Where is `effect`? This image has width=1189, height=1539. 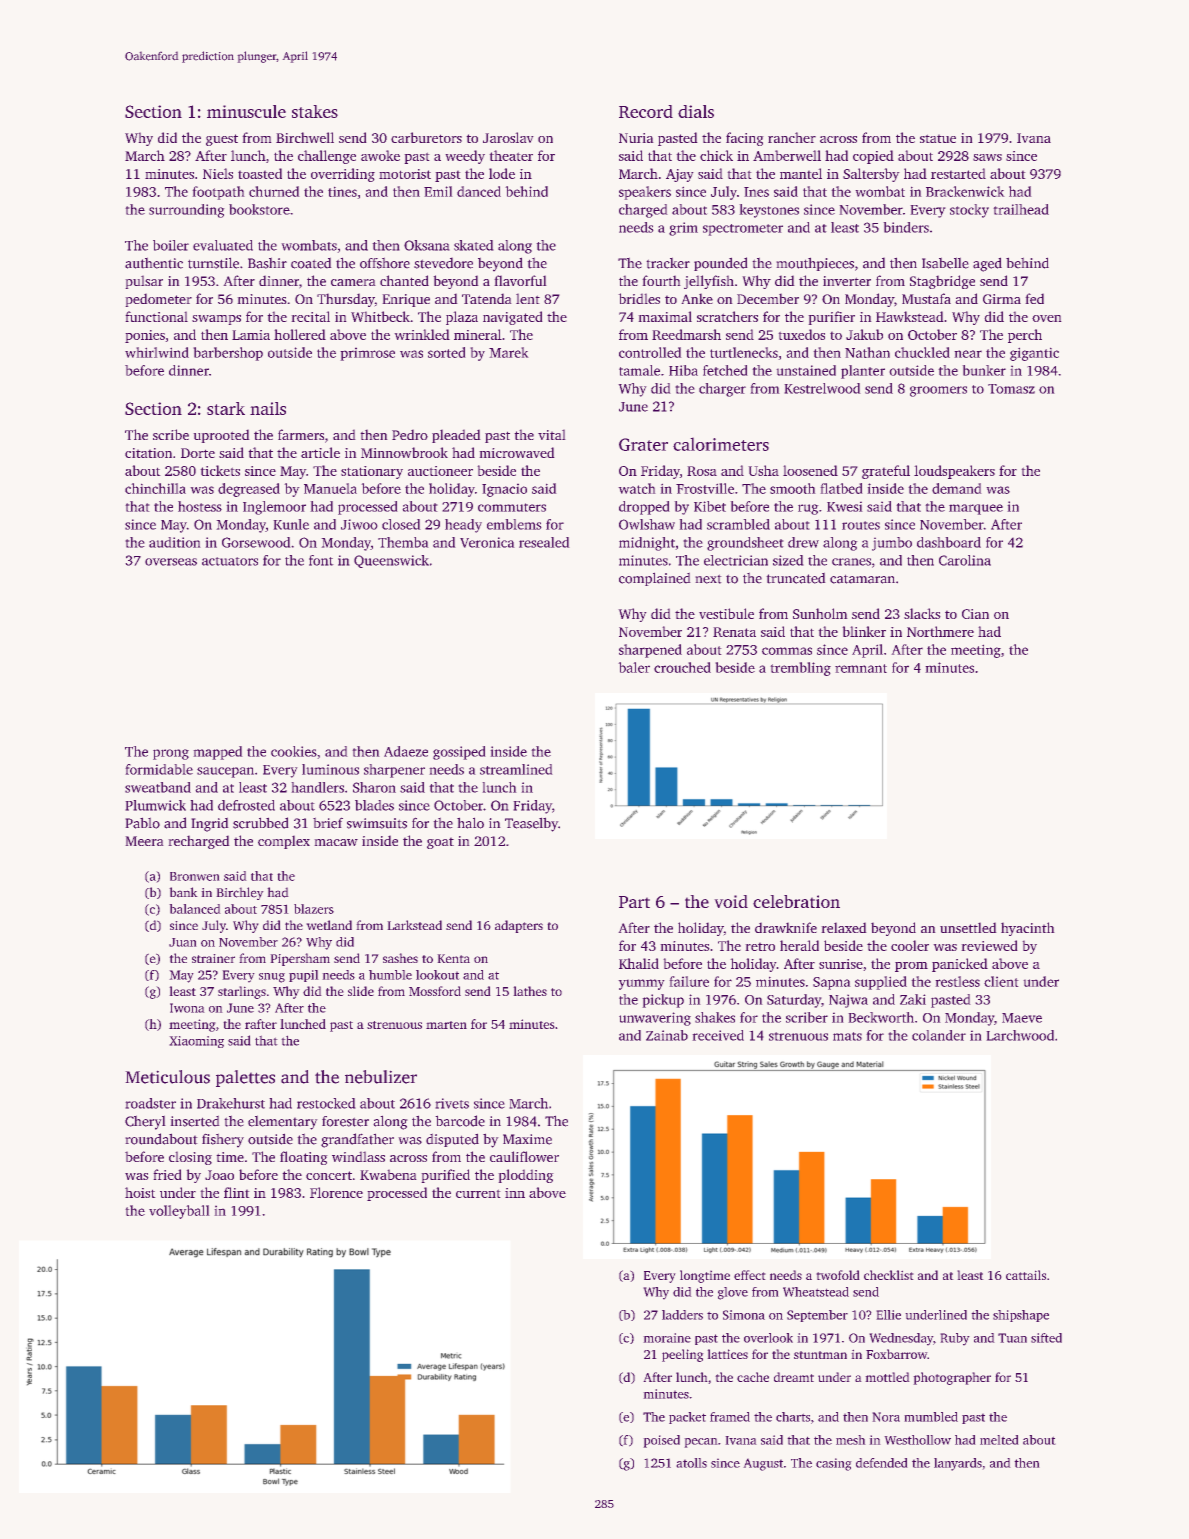
effect is located at coordinates (750, 1275).
